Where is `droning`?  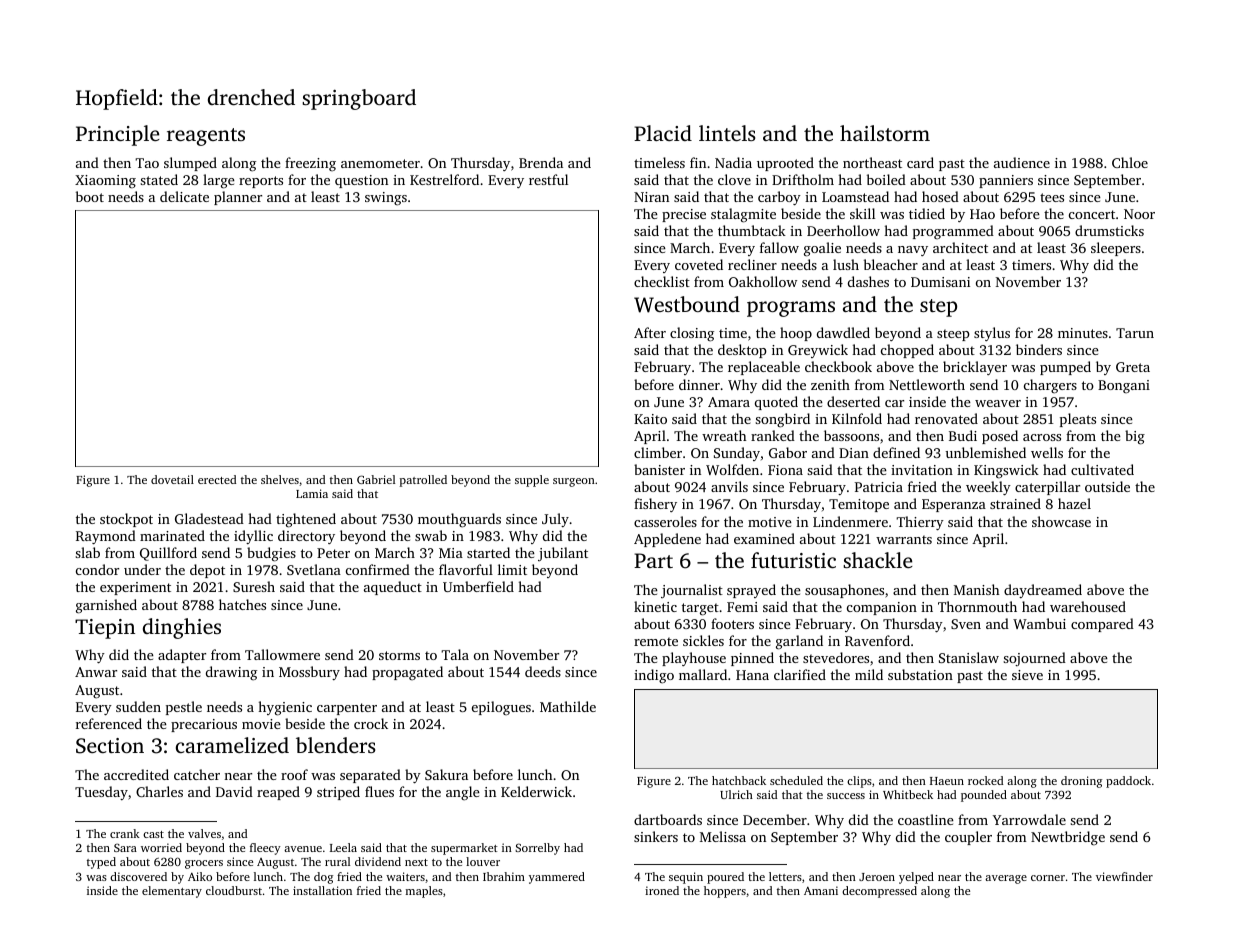
droning is located at coordinates (1081, 782).
